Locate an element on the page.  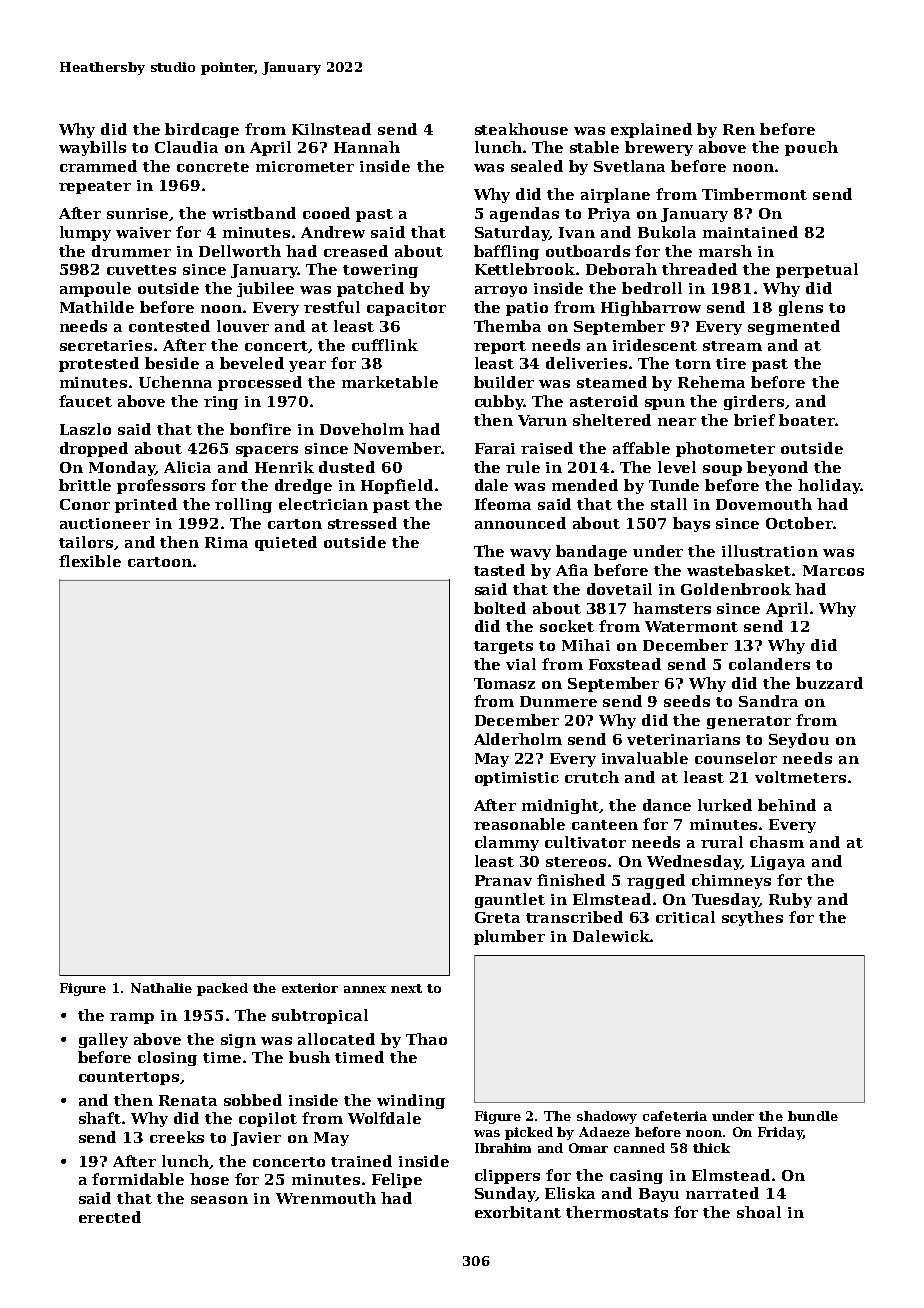
tire is located at coordinates (731, 363).
